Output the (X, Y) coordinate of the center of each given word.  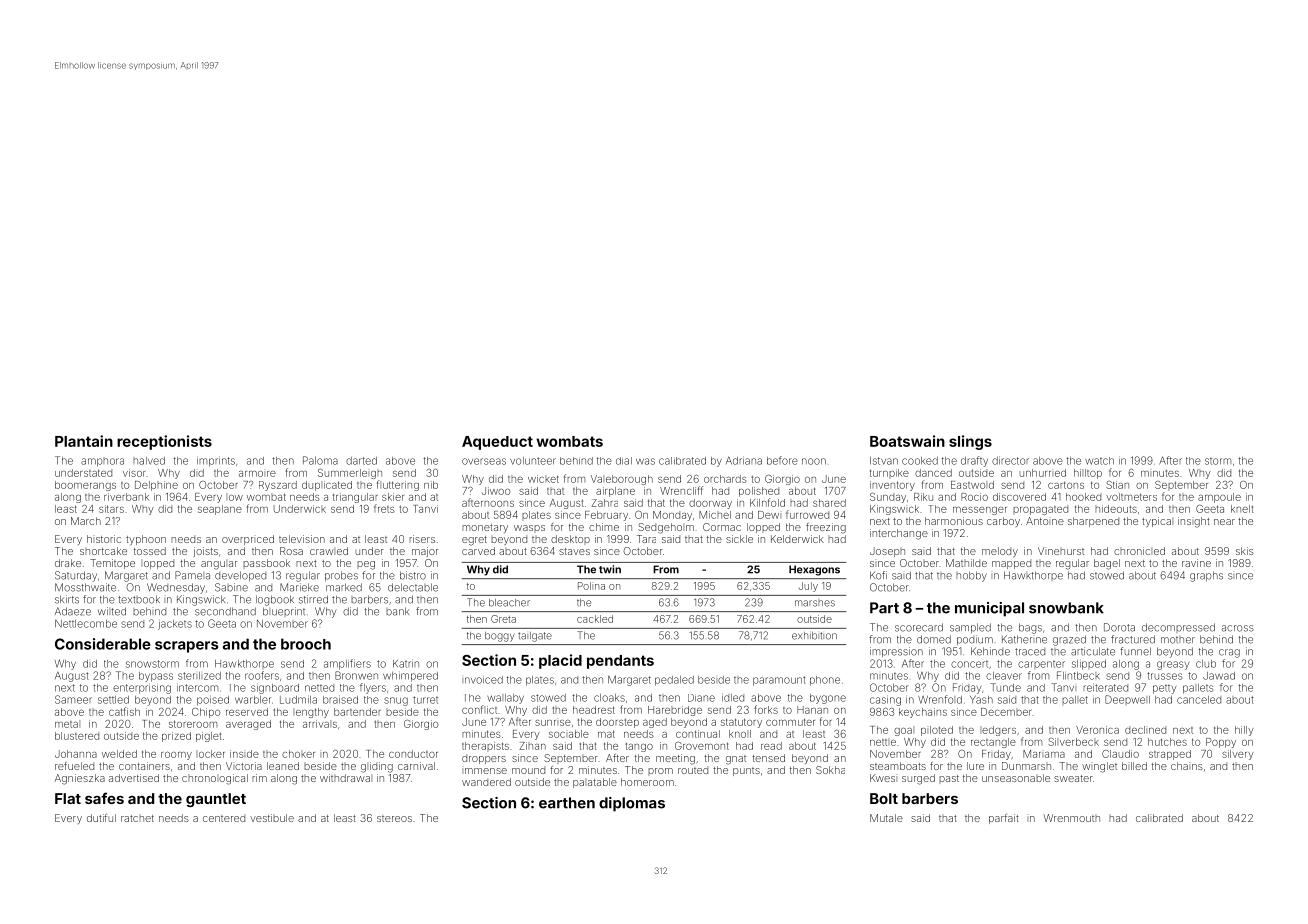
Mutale (886, 818)
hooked (1083, 497)
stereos (394, 818)
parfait (1004, 819)
